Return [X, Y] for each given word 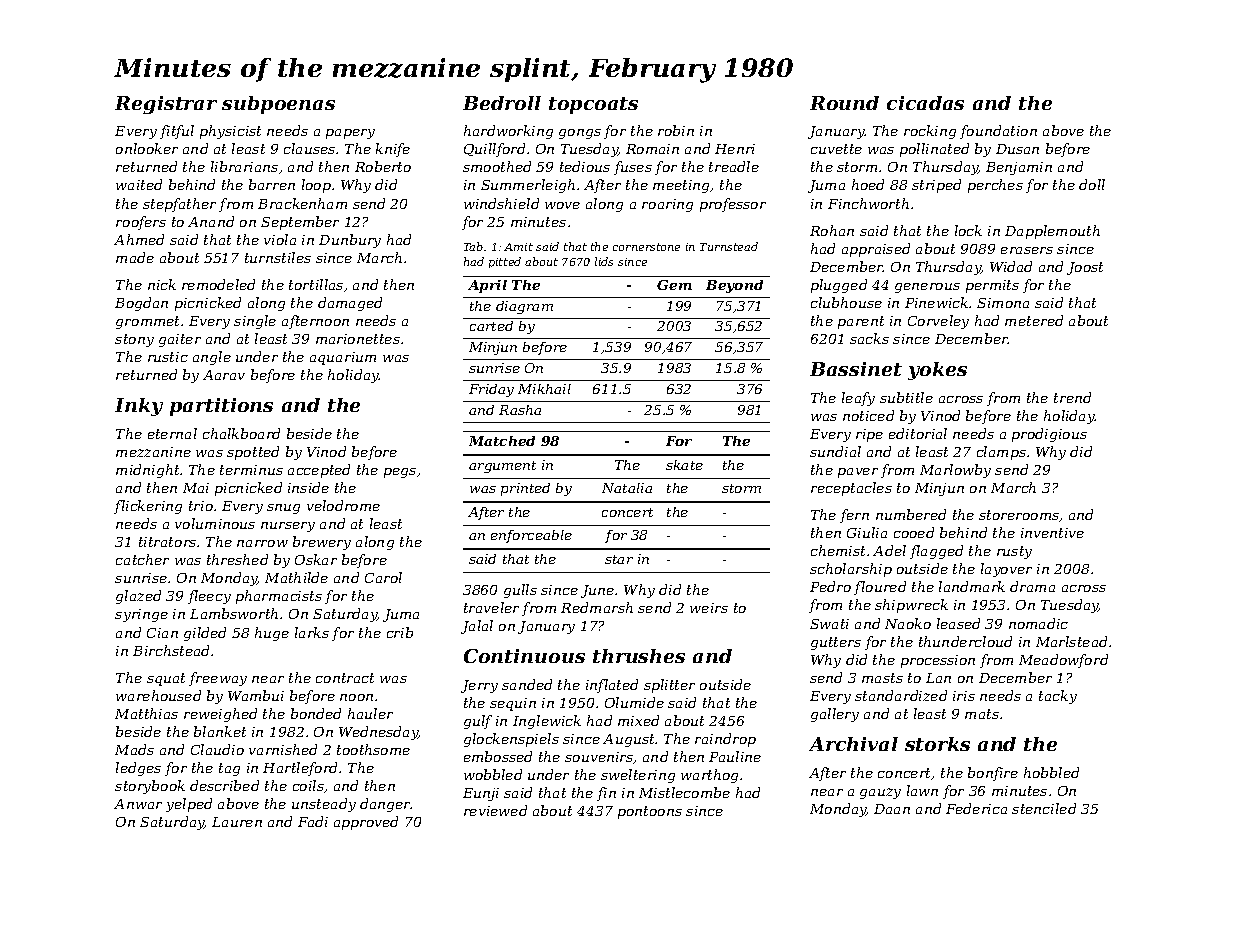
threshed [237, 559]
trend [1072, 397]
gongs [580, 134]
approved [366, 823]
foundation [998, 132]
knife [393, 150]
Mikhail [544, 389]
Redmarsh [597, 607]
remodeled [218, 284]
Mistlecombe [684, 792]
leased [958, 623]
